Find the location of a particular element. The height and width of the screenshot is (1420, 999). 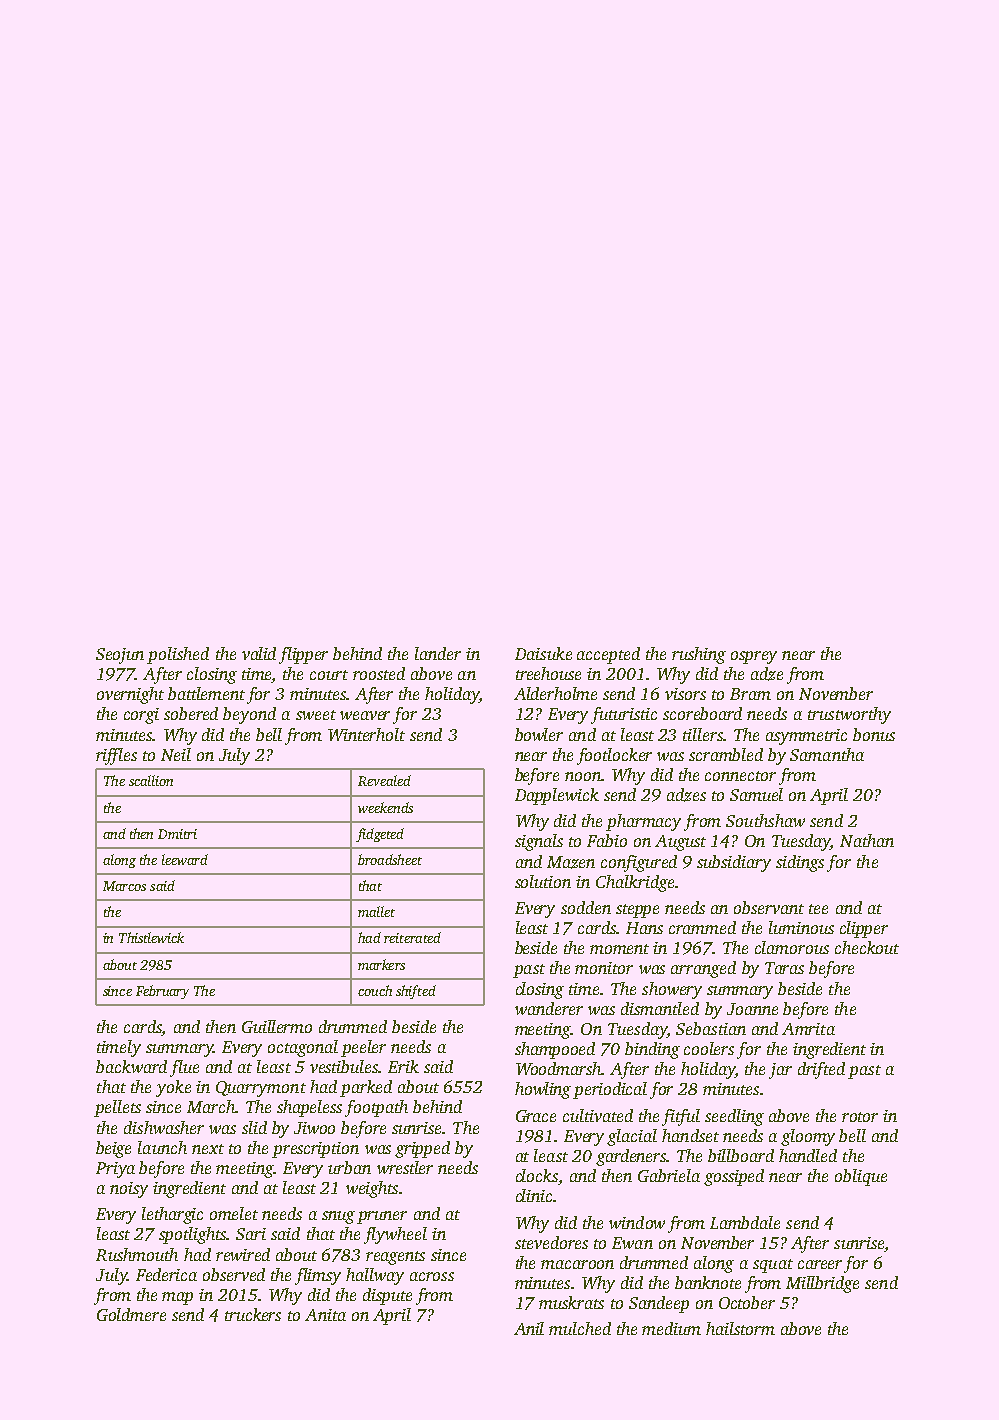

Southshaw is located at coordinates (765, 820).
